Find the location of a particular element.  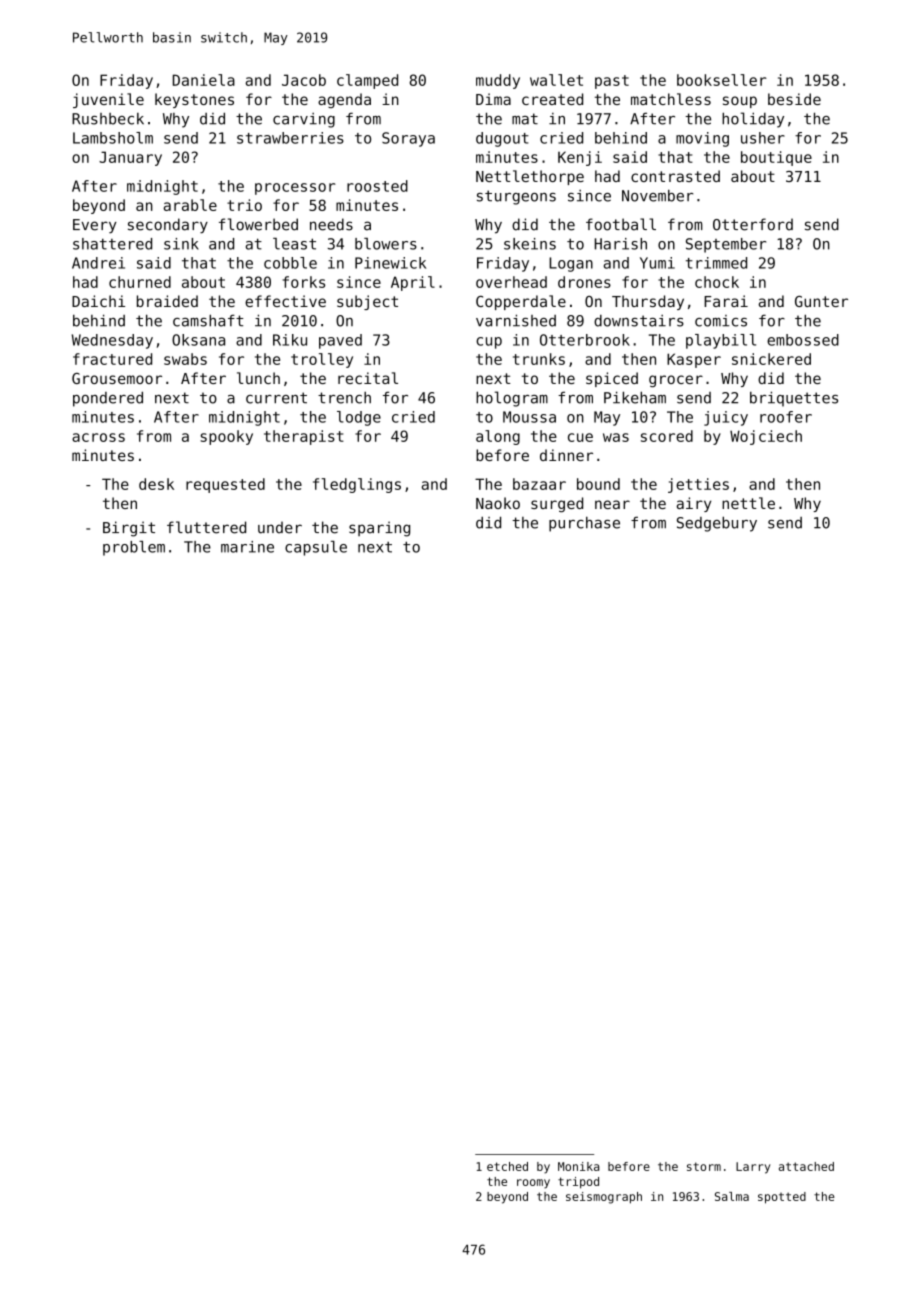

Jacob is located at coordinates (304, 80).
